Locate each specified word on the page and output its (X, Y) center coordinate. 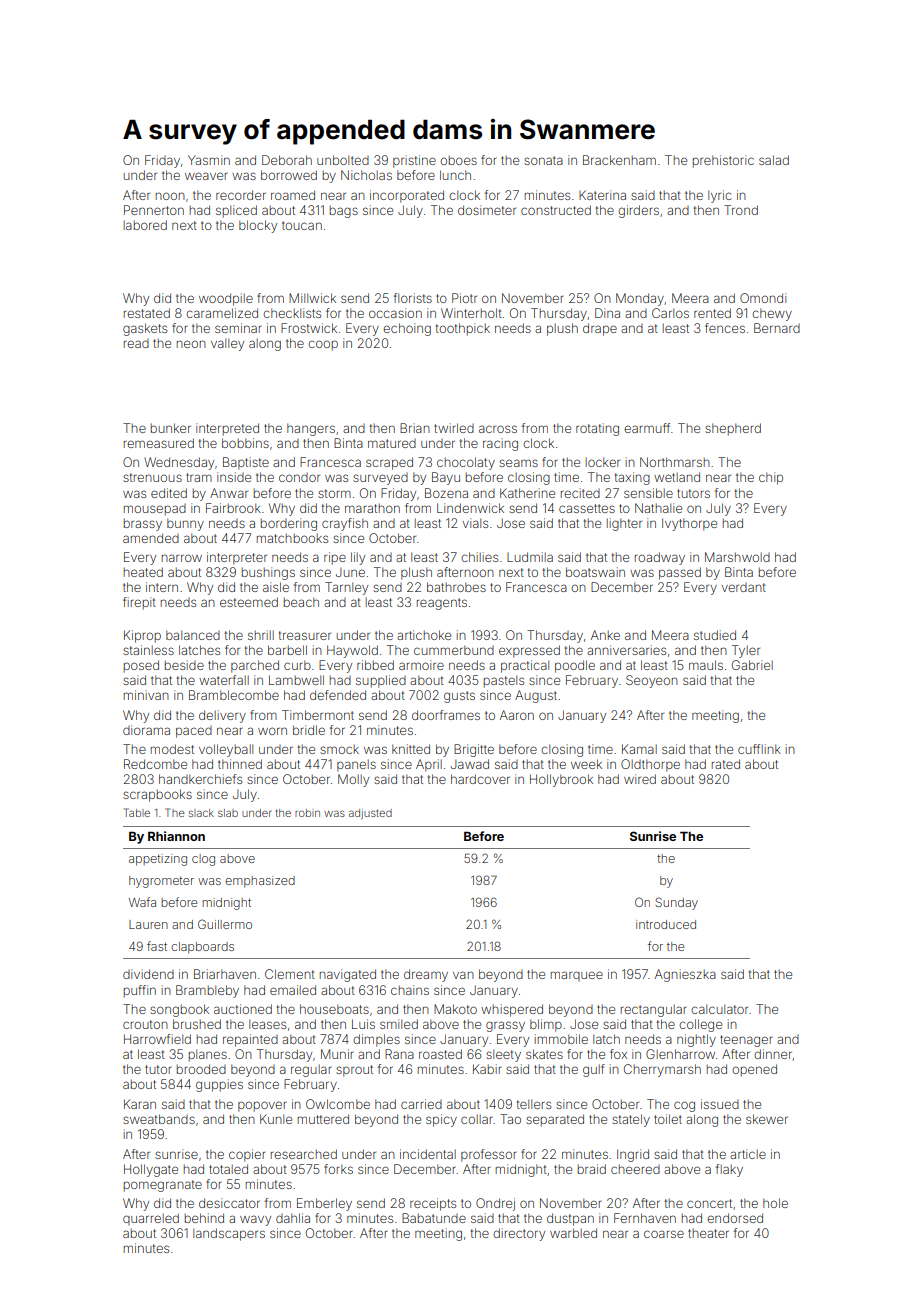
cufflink (759, 749)
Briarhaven (225, 974)
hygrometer (161, 882)
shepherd (733, 429)
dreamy (426, 975)
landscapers (229, 1234)
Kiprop (142, 636)
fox (618, 1054)
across (498, 429)
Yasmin (209, 160)
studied (715, 635)
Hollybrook (561, 780)
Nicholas (366, 175)
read (136, 343)
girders (638, 211)
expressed (529, 651)
